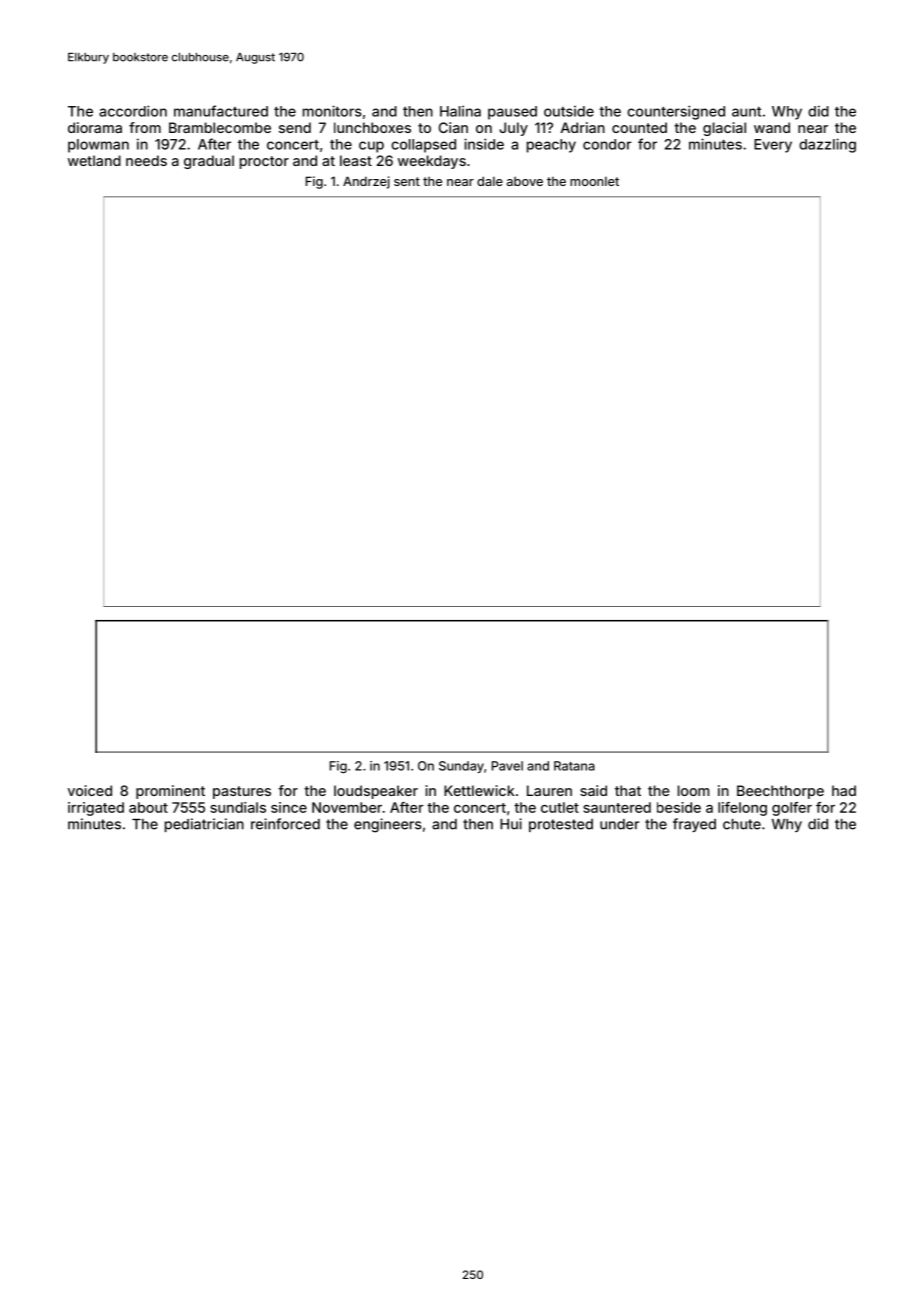 Image resolution: width=924 pixels, height=1308 pixels. I want to click on Ratana, so click(574, 766).
